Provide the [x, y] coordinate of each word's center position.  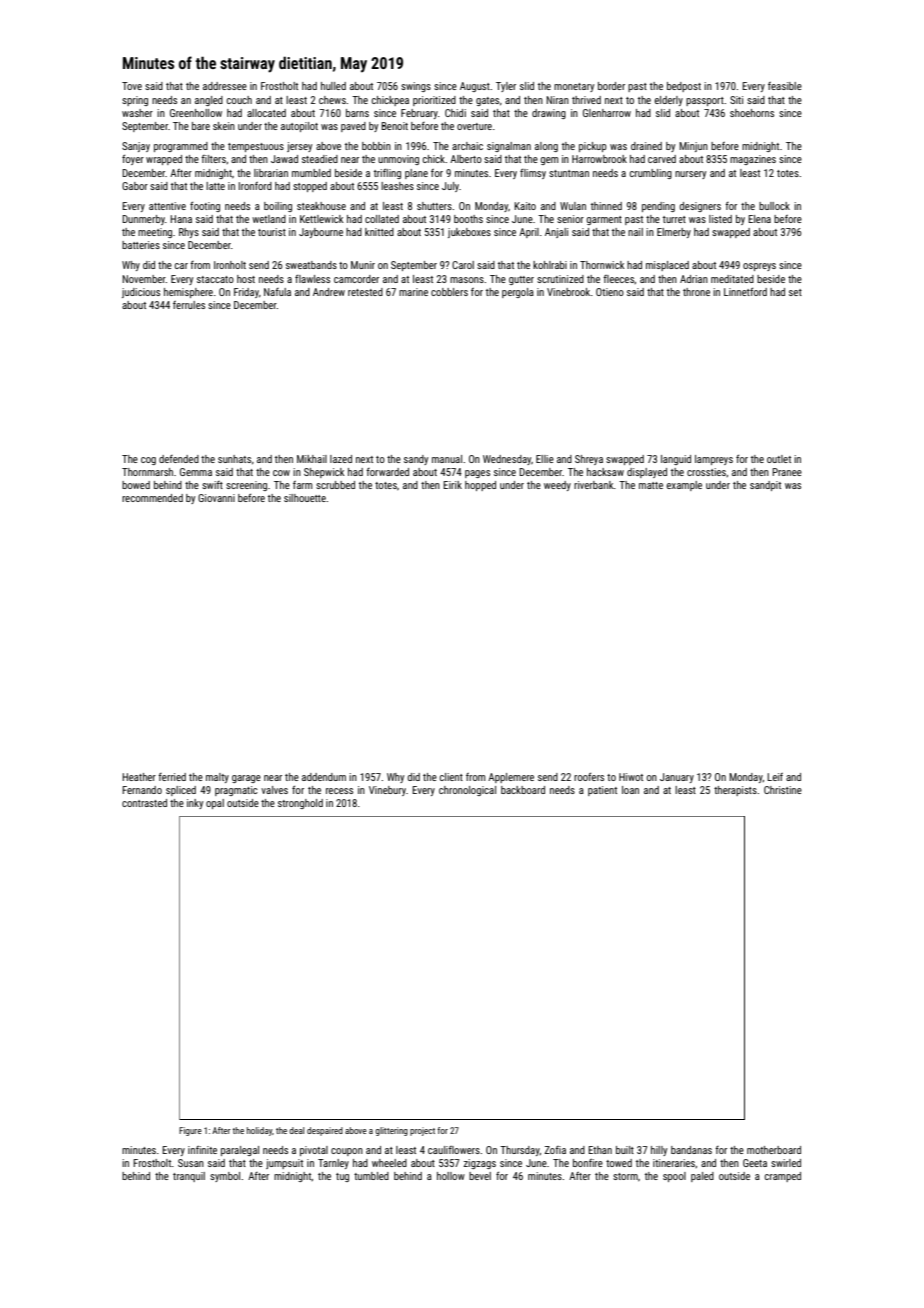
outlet [779, 459]
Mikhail [312, 459]
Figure [190, 1131]
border [611, 86]
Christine [783, 790]
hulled [333, 86]
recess [339, 791]
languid [676, 460]
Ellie [545, 459]
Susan [191, 1163]
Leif [775, 777]
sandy [416, 460]
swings [416, 87]
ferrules [189, 305]
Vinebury [387, 791]
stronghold [300, 804]
